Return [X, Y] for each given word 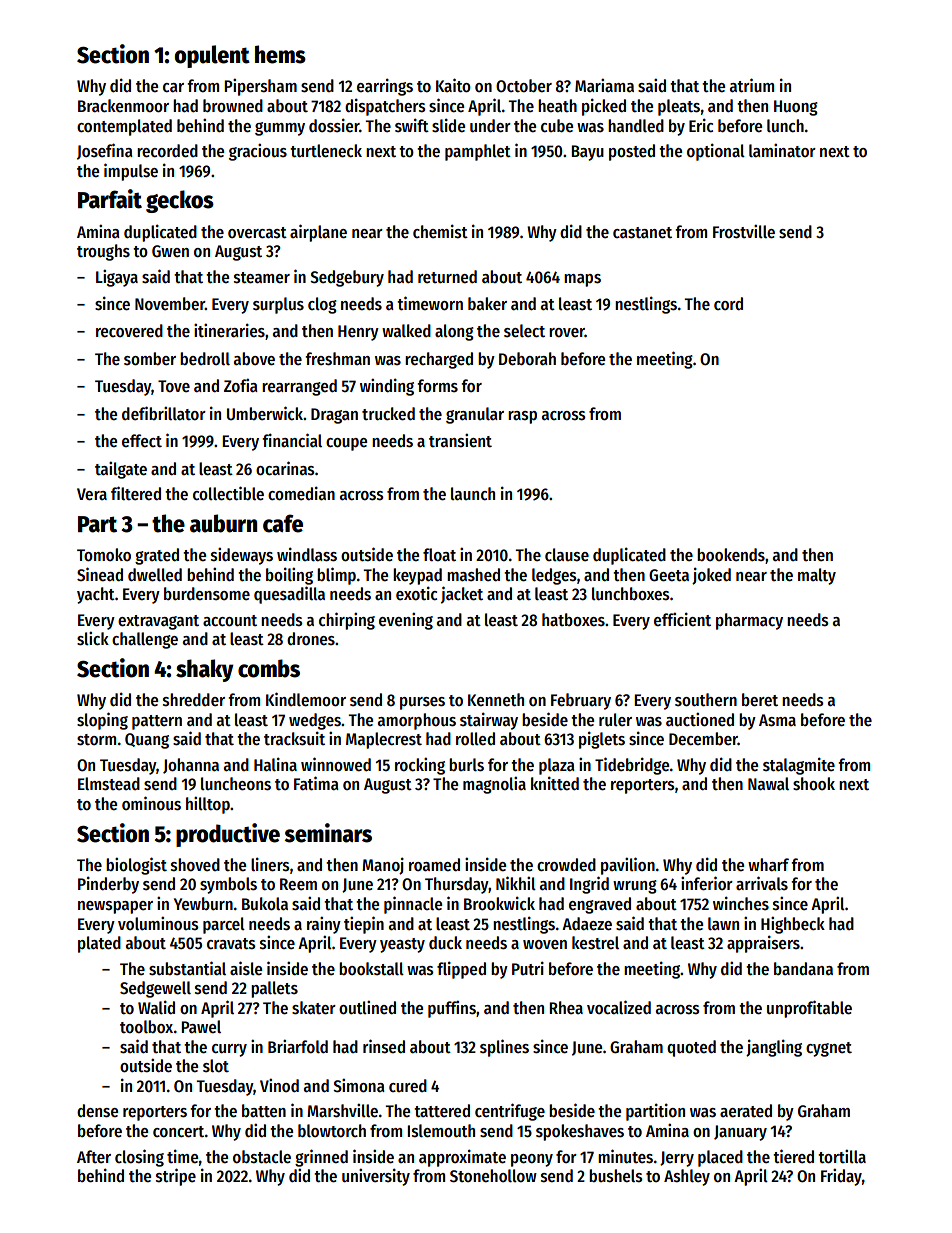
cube [557, 126]
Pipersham [260, 87]
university [376, 1177]
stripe [176, 1177]
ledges [554, 576]
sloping [102, 721]
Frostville [744, 231]
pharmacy [749, 621]
